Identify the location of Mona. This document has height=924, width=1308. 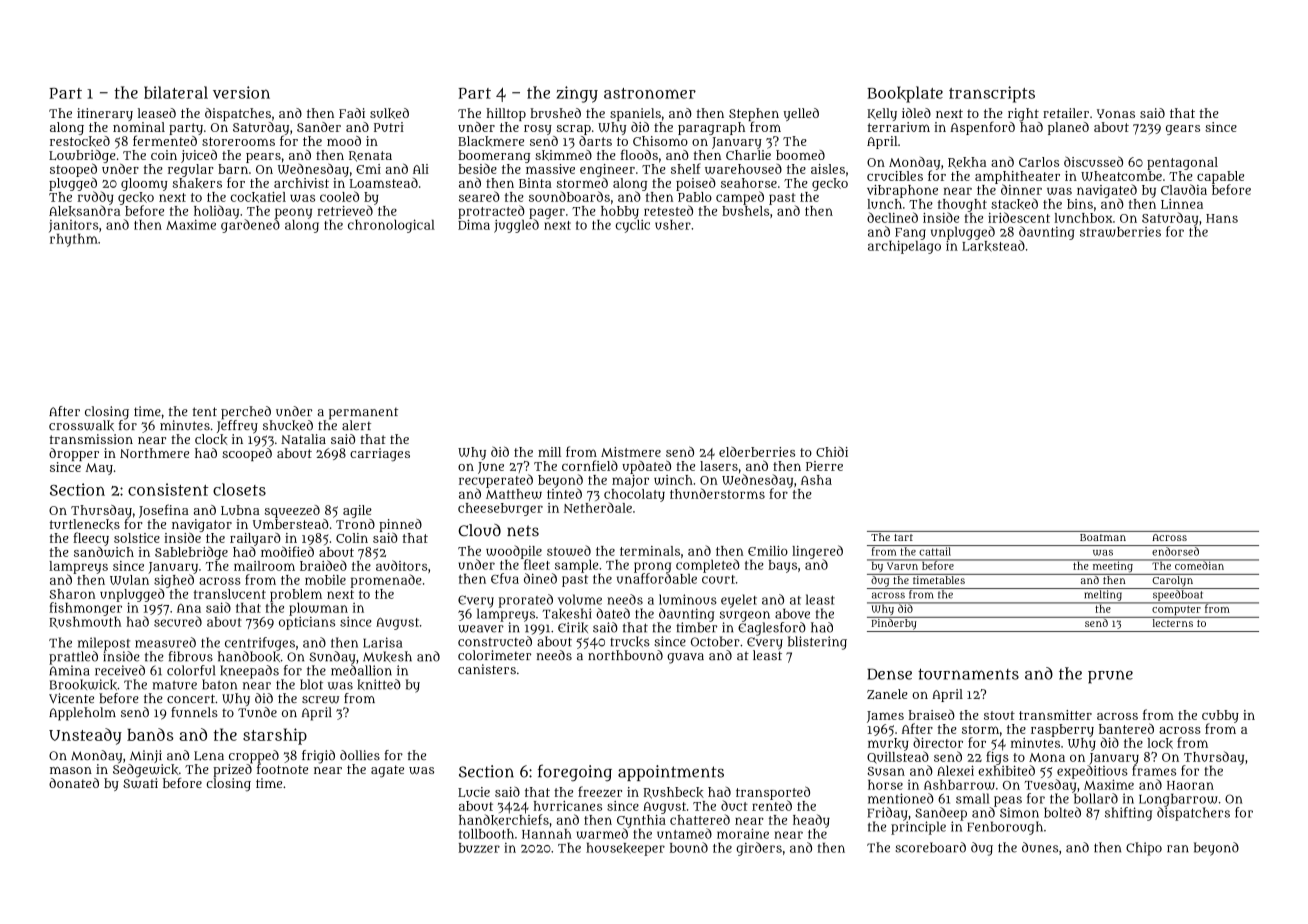
(1047, 757).
